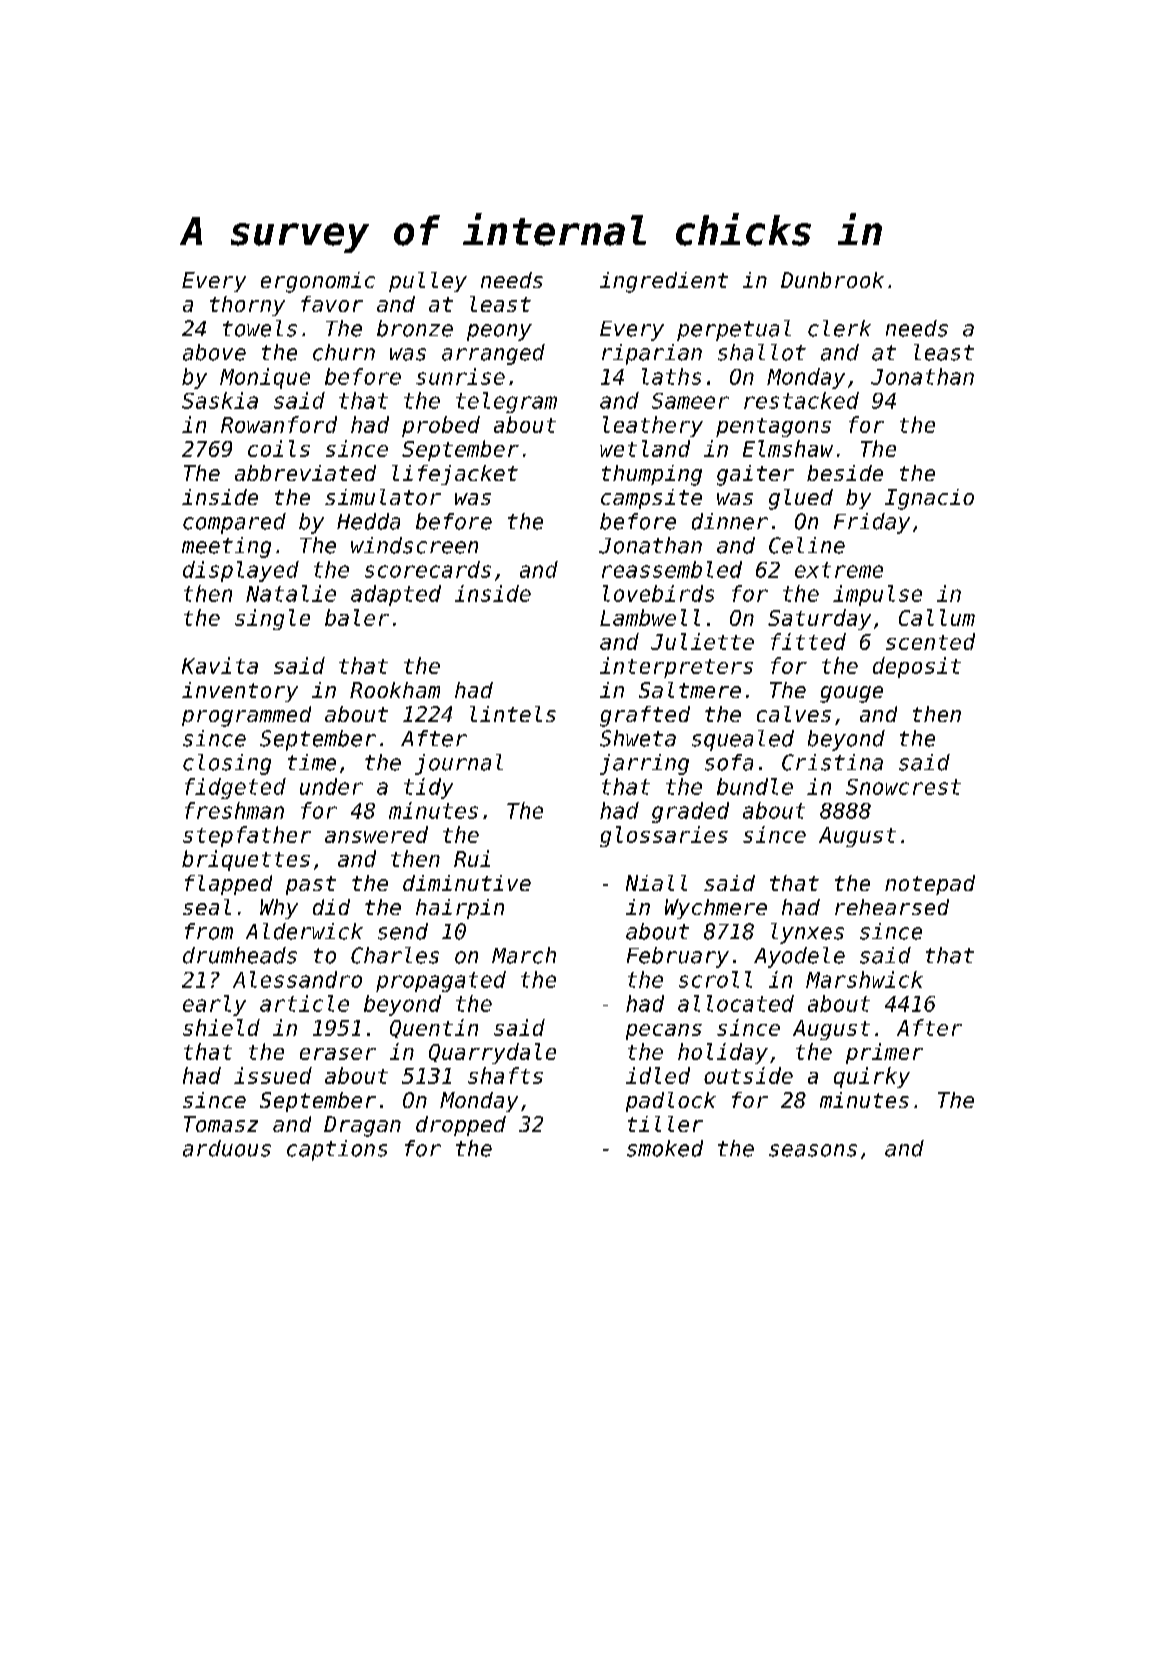  I want to click on bundle, so click(755, 786).
